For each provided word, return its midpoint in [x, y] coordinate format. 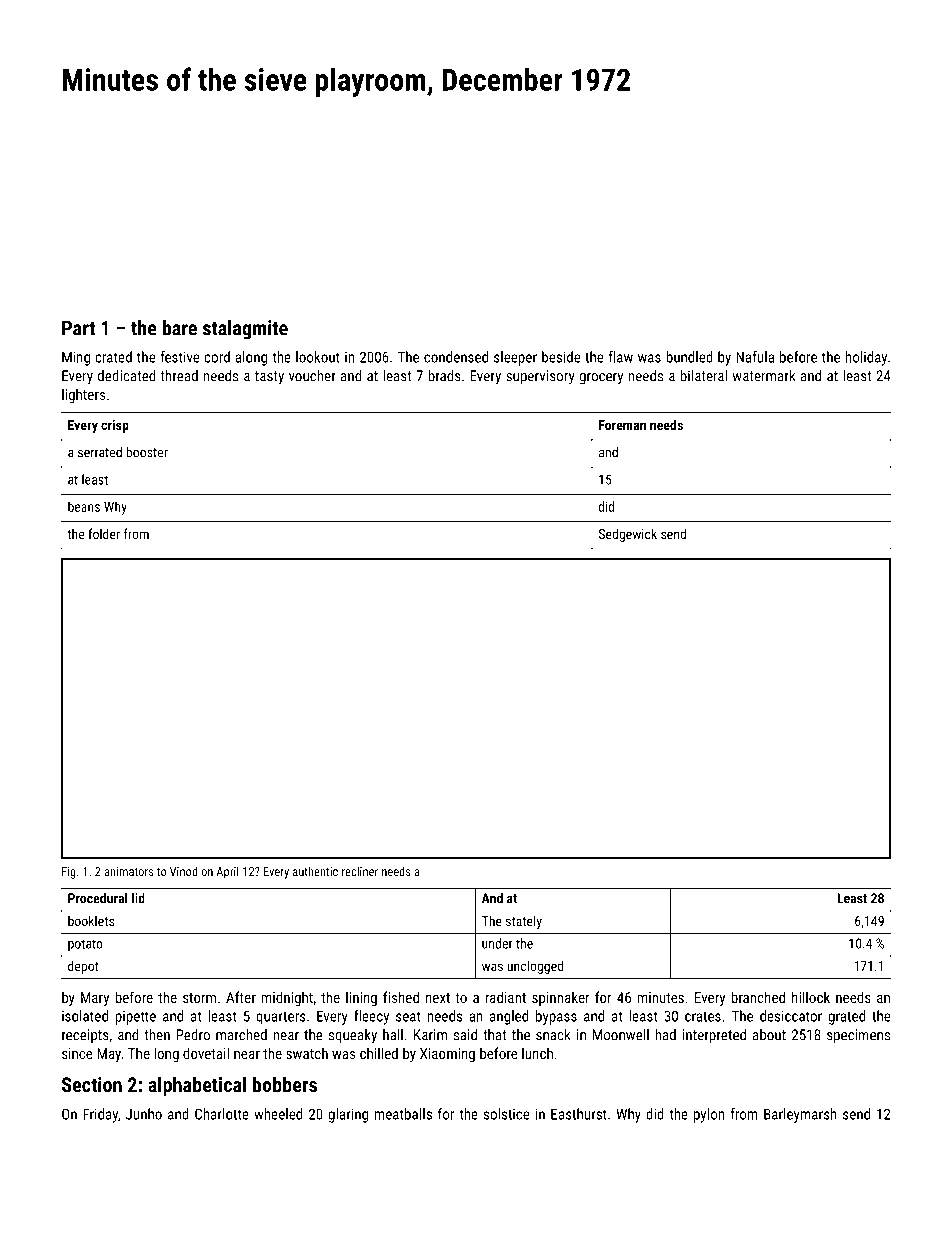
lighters [83, 395]
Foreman [622, 425]
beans [84, 506]
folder [104, 533]
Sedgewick [628, 535]
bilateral [703, 376]
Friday [100, 1115]
